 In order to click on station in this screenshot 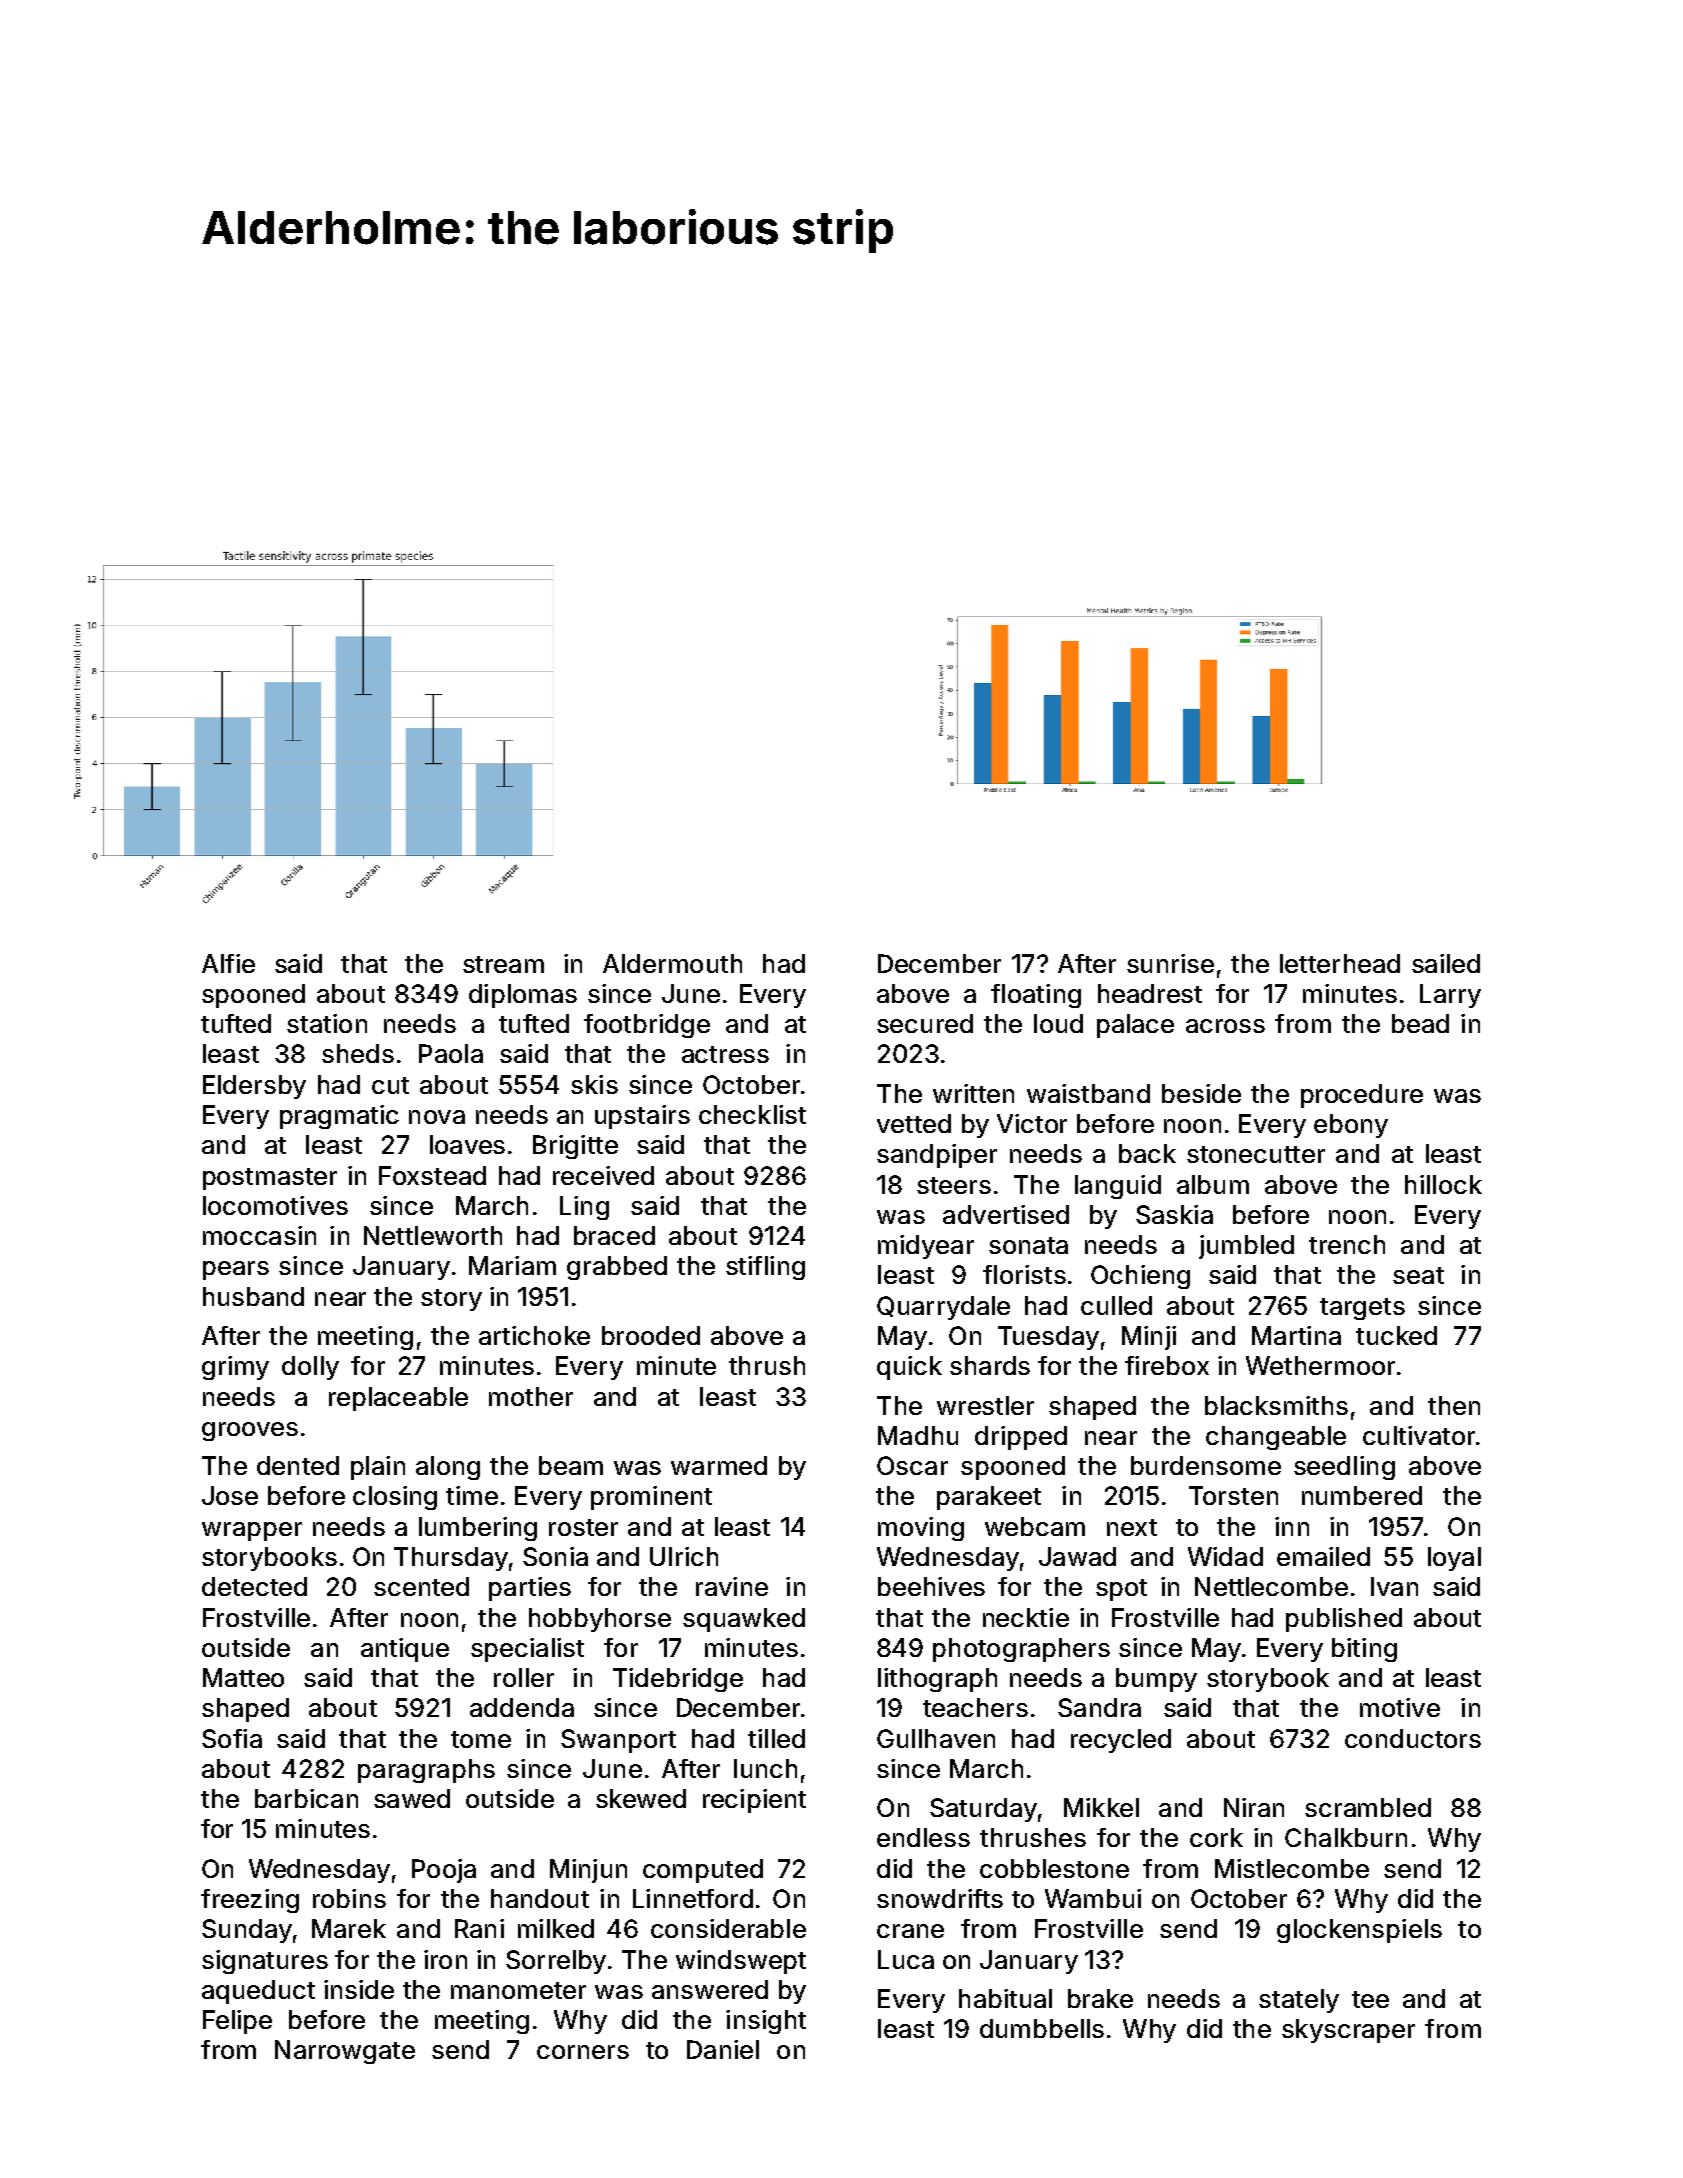, I will do `click(327, 1023)`.
